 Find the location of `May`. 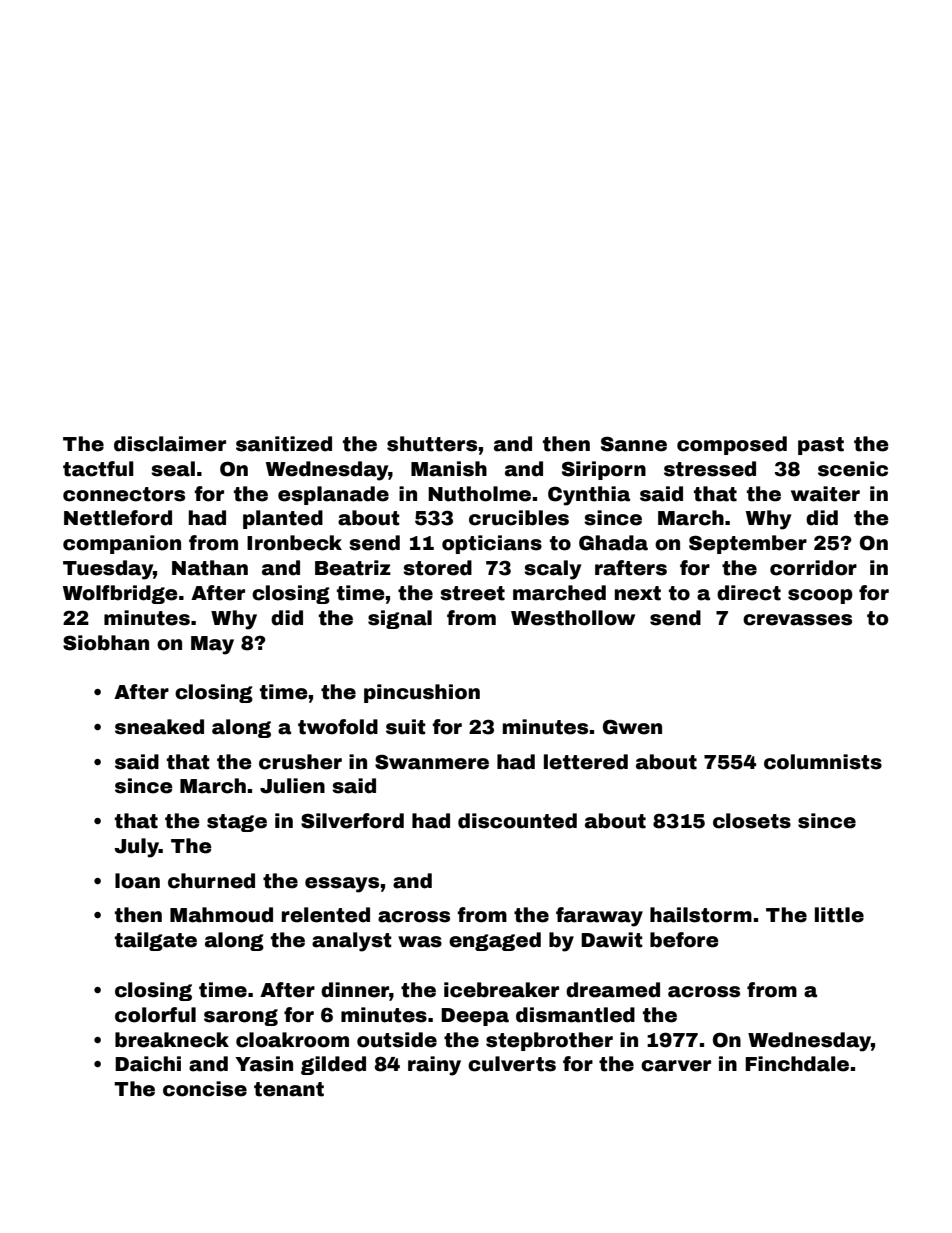

May is located at coordinates (212, 645).
